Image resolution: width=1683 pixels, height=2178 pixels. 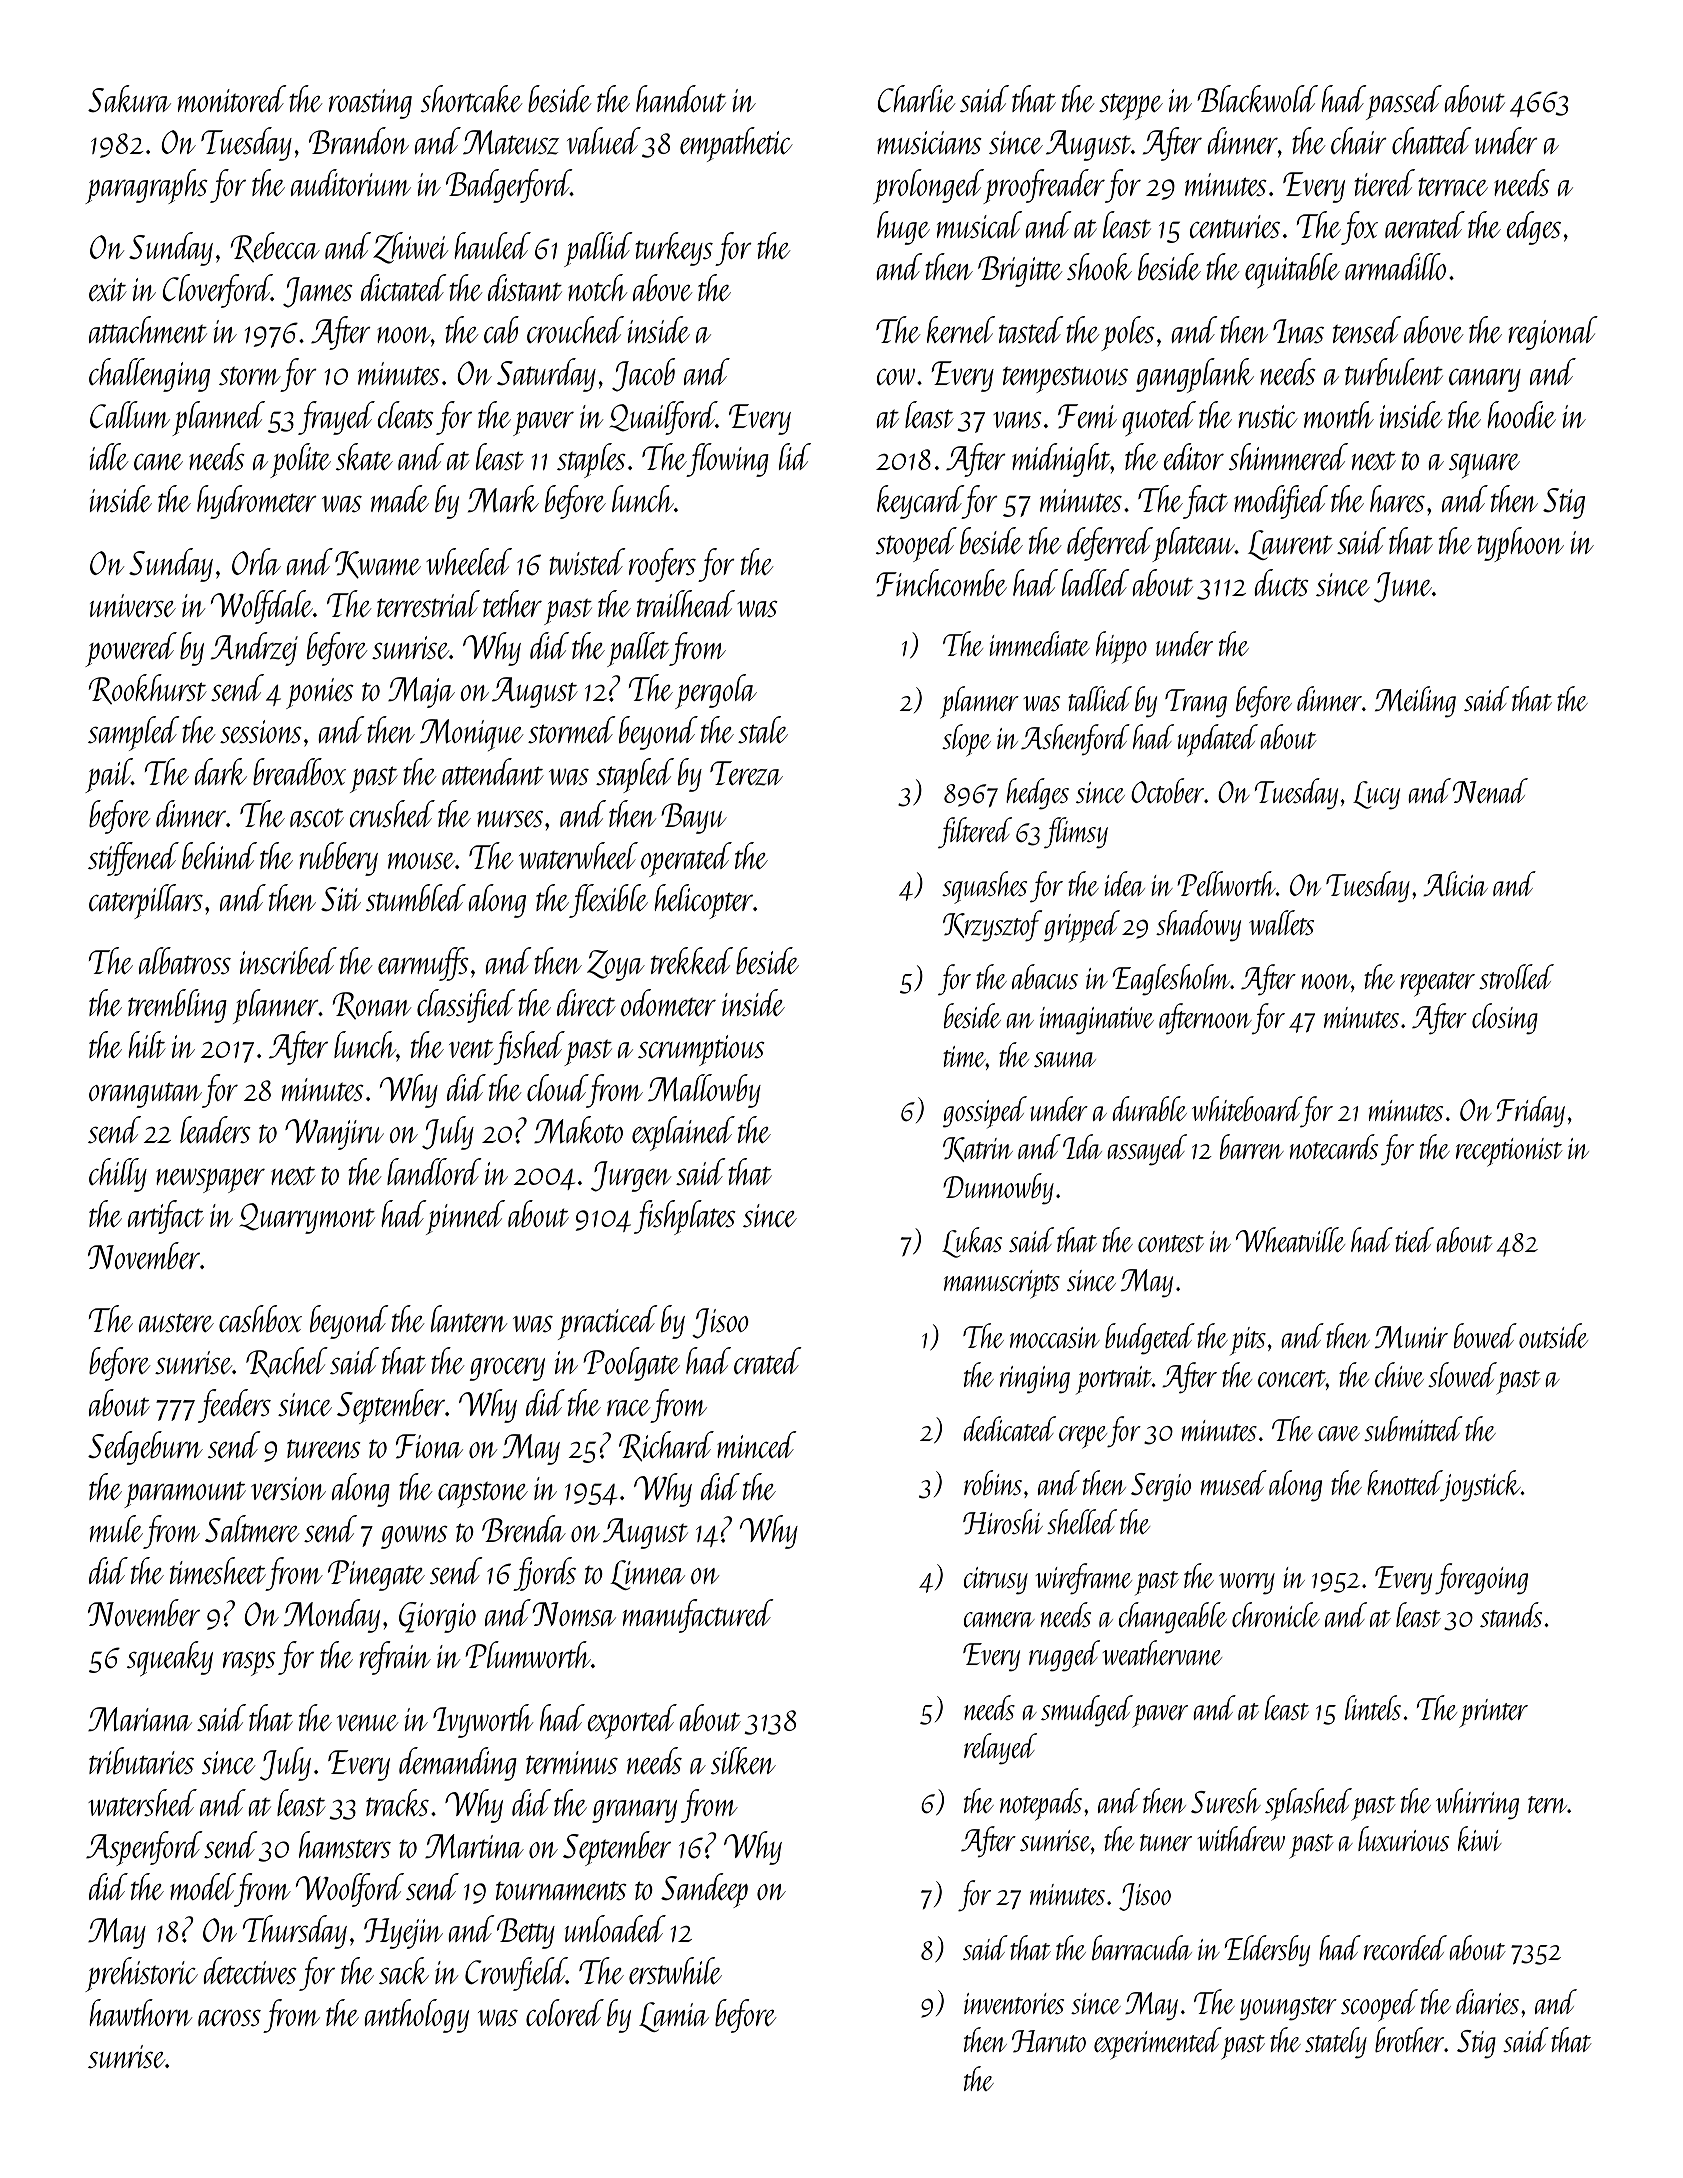 What do you see at coordinates (428, 604) in the screenshot?
I see `terrestrial` at bounding box center [428, 604].
